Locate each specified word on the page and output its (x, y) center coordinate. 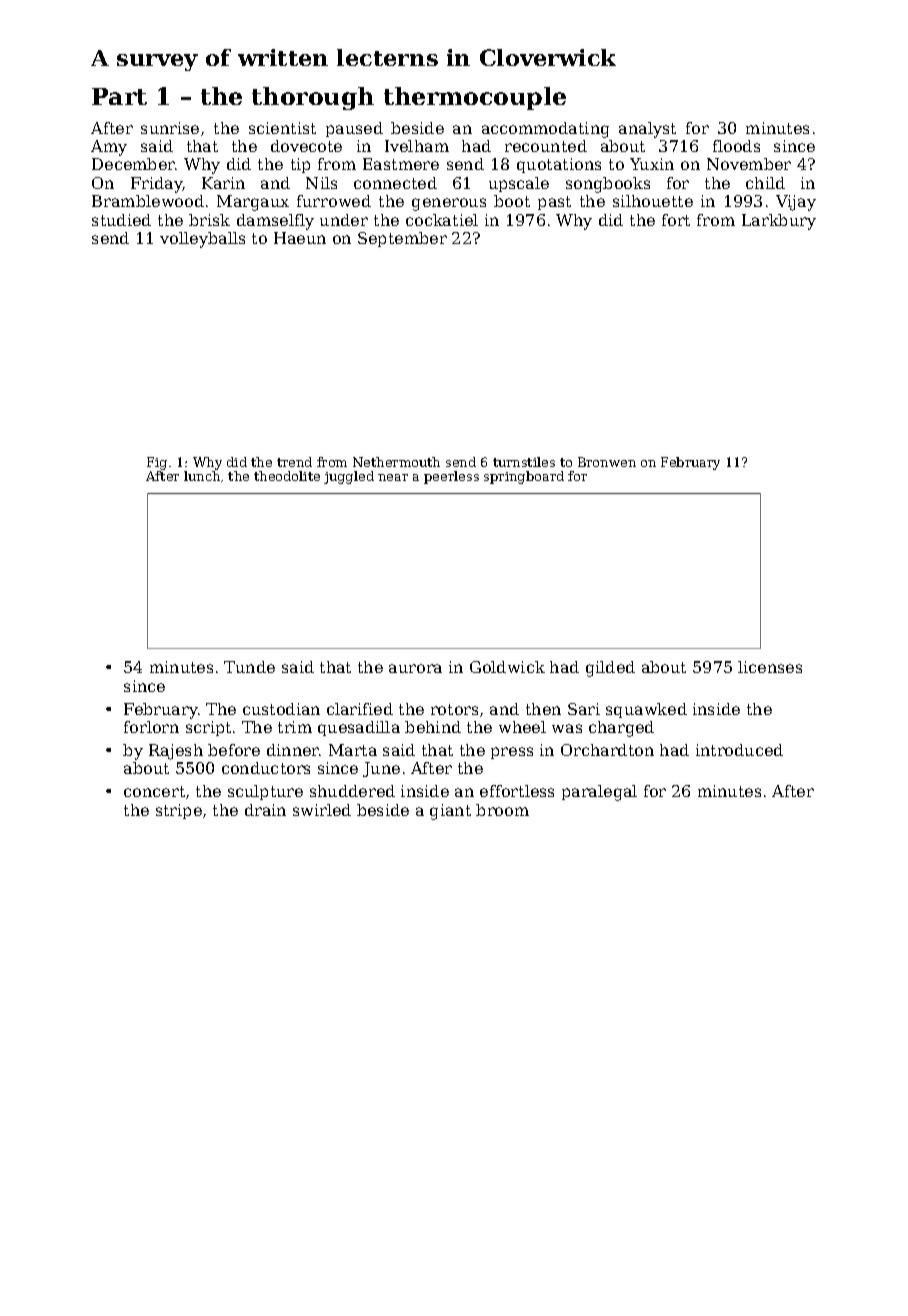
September (402, 239)
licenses (770, 667)
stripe (179, 811)
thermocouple (475, 98)
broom (502, 810)
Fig (157, 463)
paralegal (599, 793)
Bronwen (607, 462)
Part (119, 96)
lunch (202, 476)
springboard (524, 477)
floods (736, 146)
